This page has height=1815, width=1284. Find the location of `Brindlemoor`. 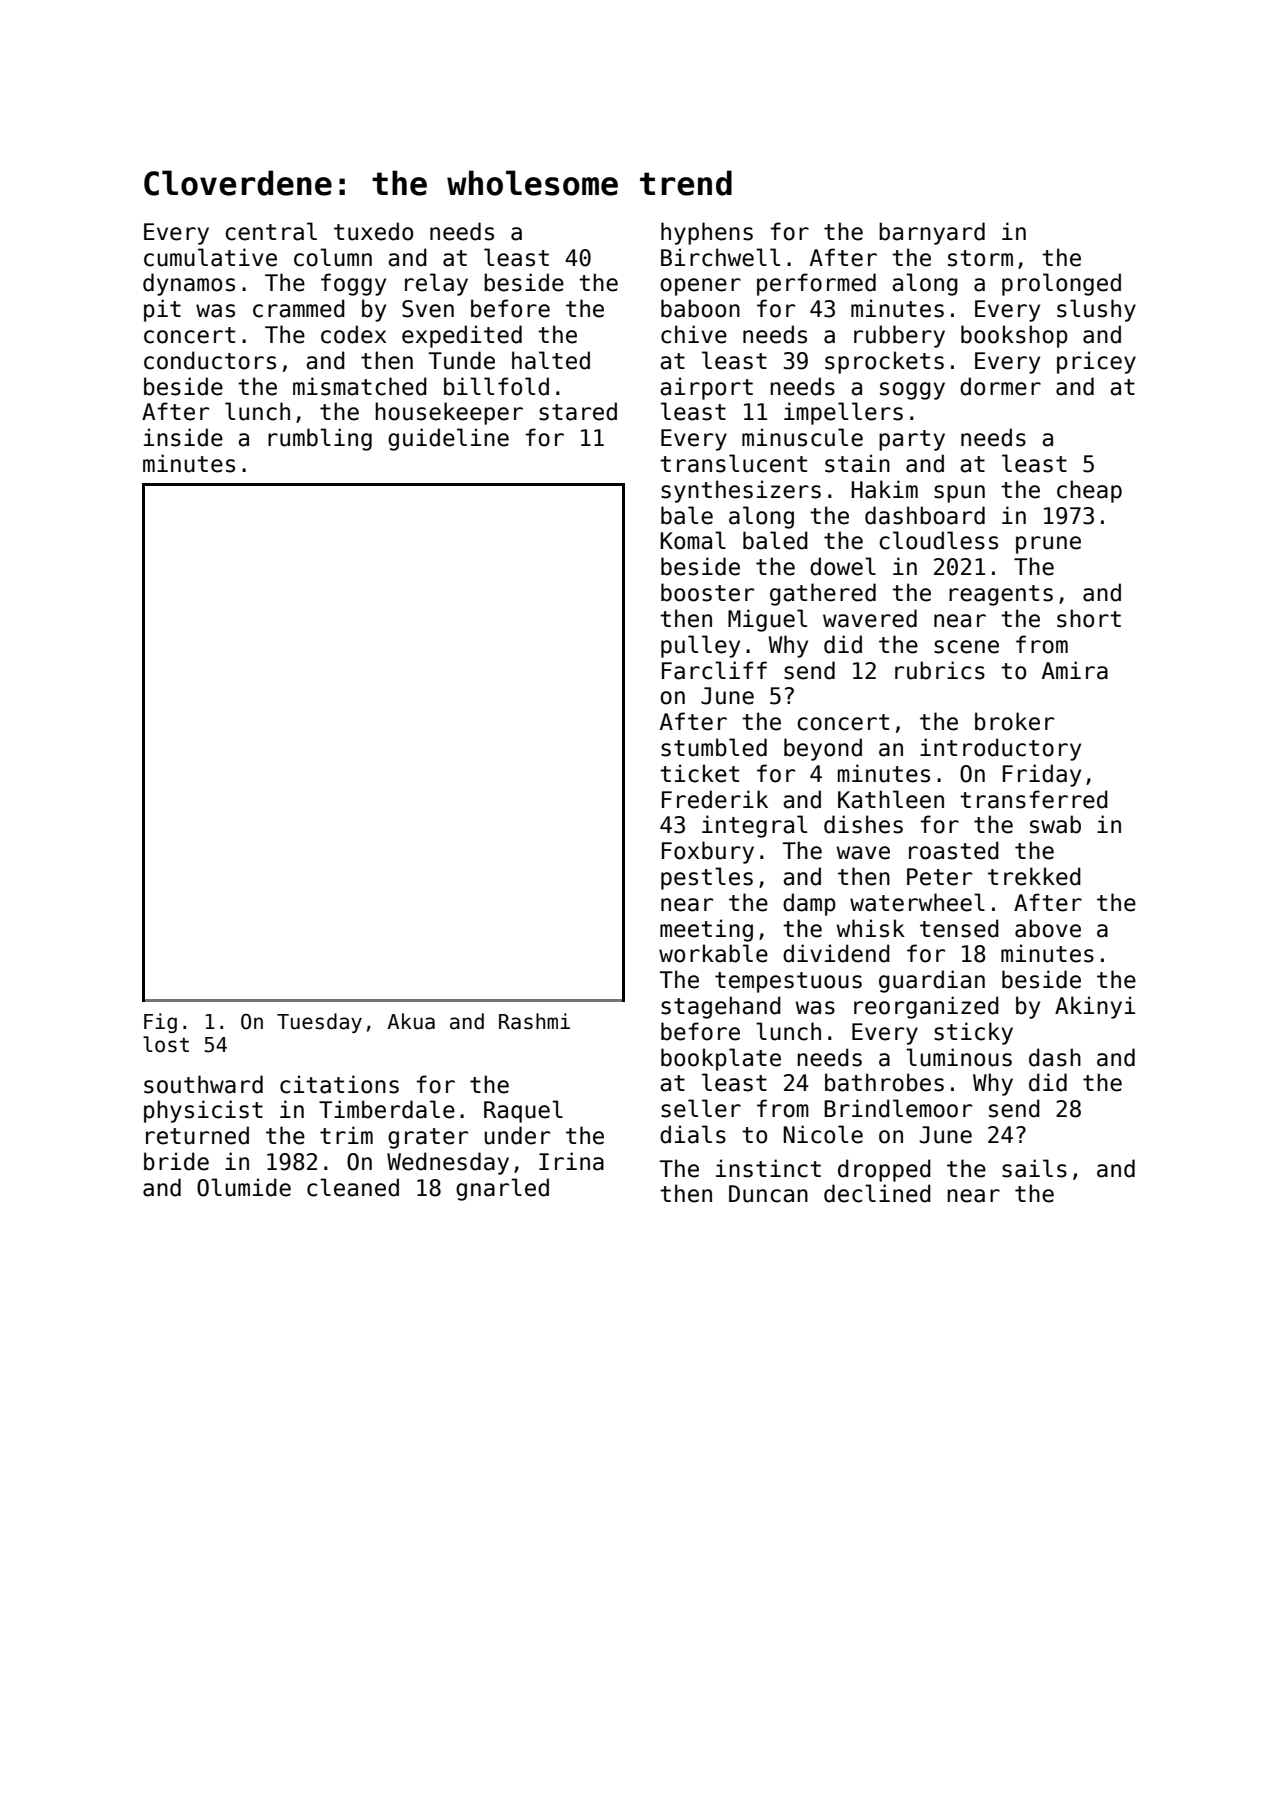

Brindlemoor is located at coordinates (898, 1108).
